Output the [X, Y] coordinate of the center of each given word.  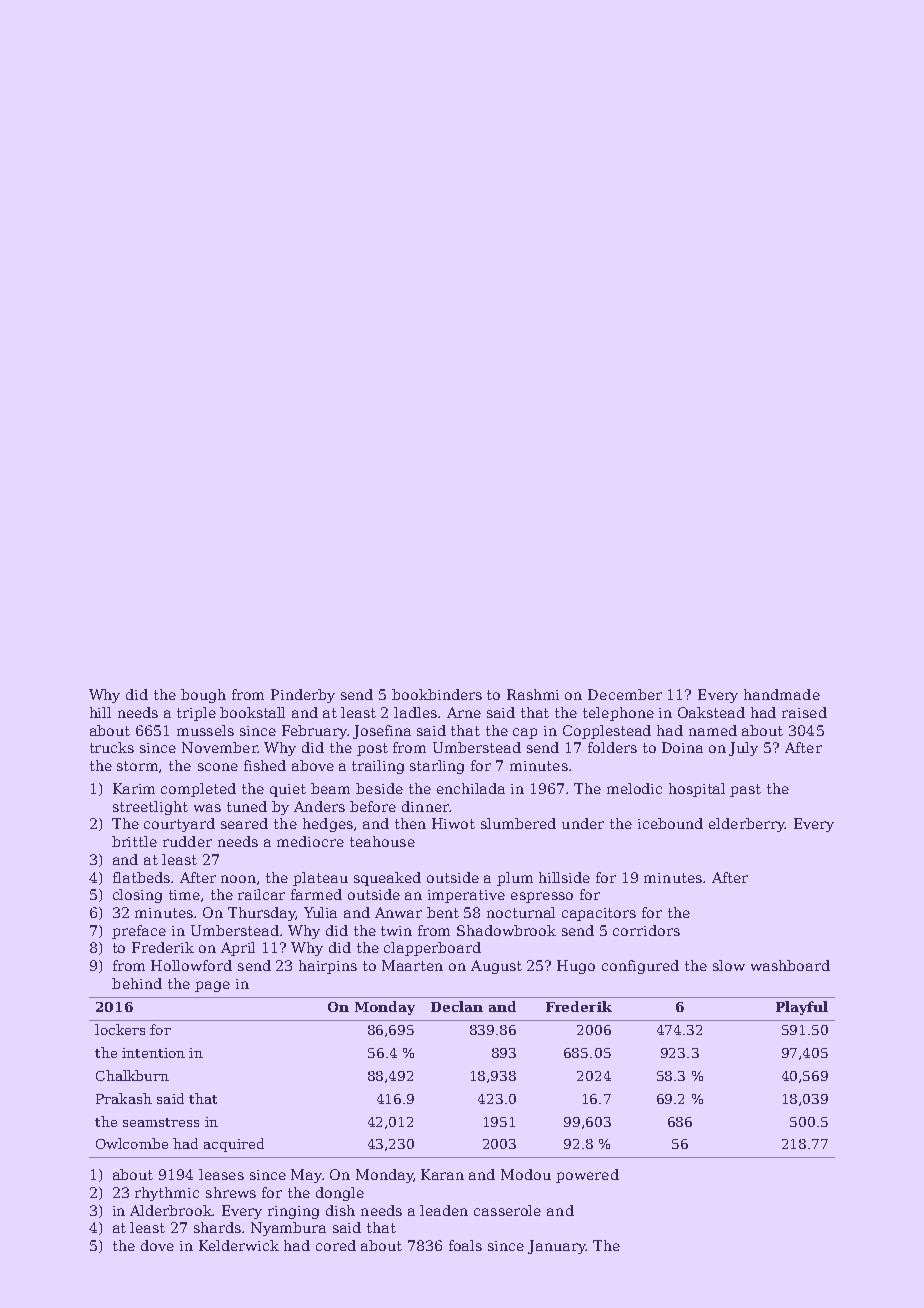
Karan [442, 1174]
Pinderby [303, 696]
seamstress [161, 1122]
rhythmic [167, 1194]
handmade [782, 694]
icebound [670, 823]
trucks [112, 747]
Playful [802, 1008]
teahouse [382, 841]
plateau [320, 879]
